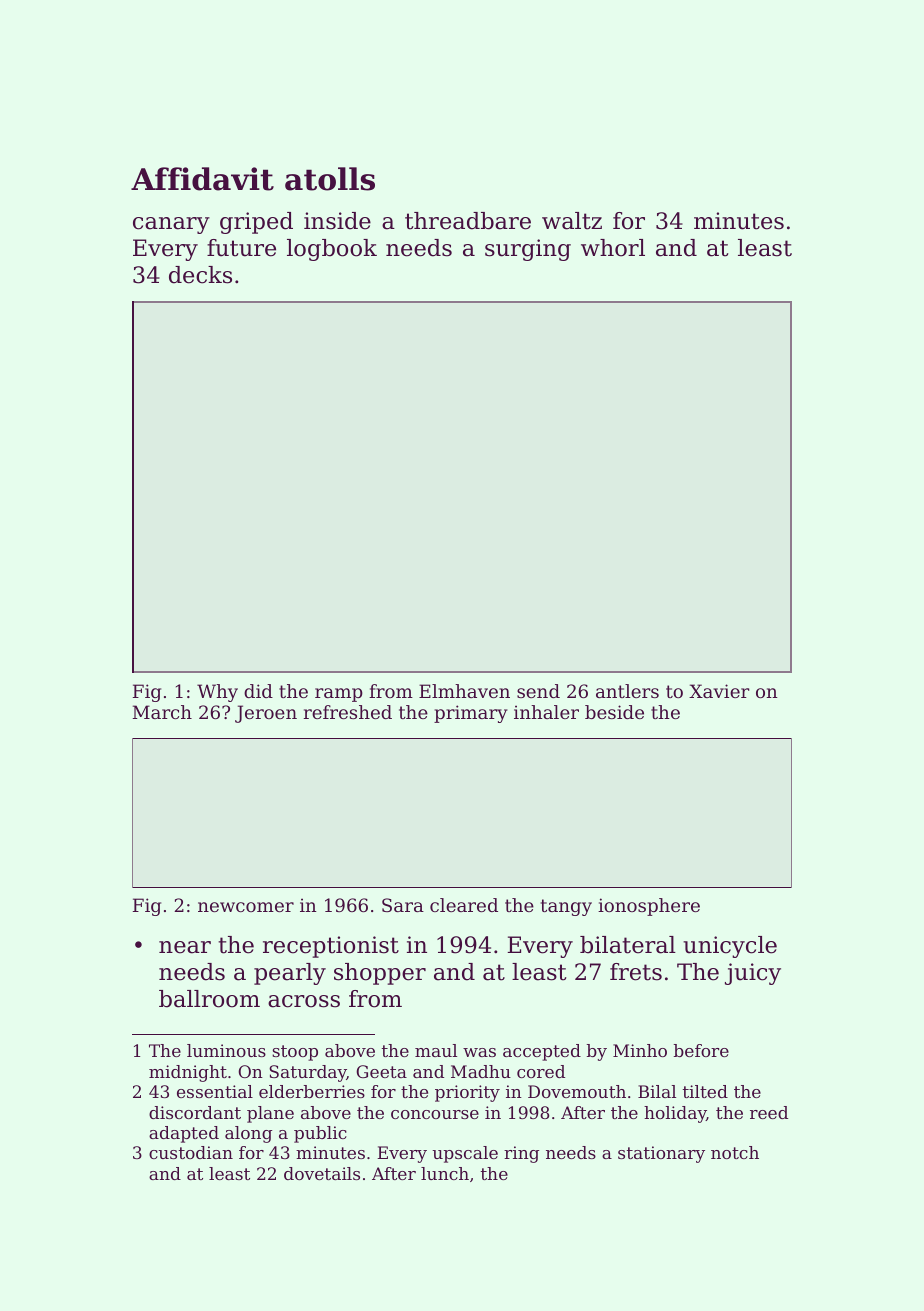 The height and width of the screenshot is (1311, 924). Describe the element at coordinates (185, 947) in the screenshot. I see `near` at that location.
